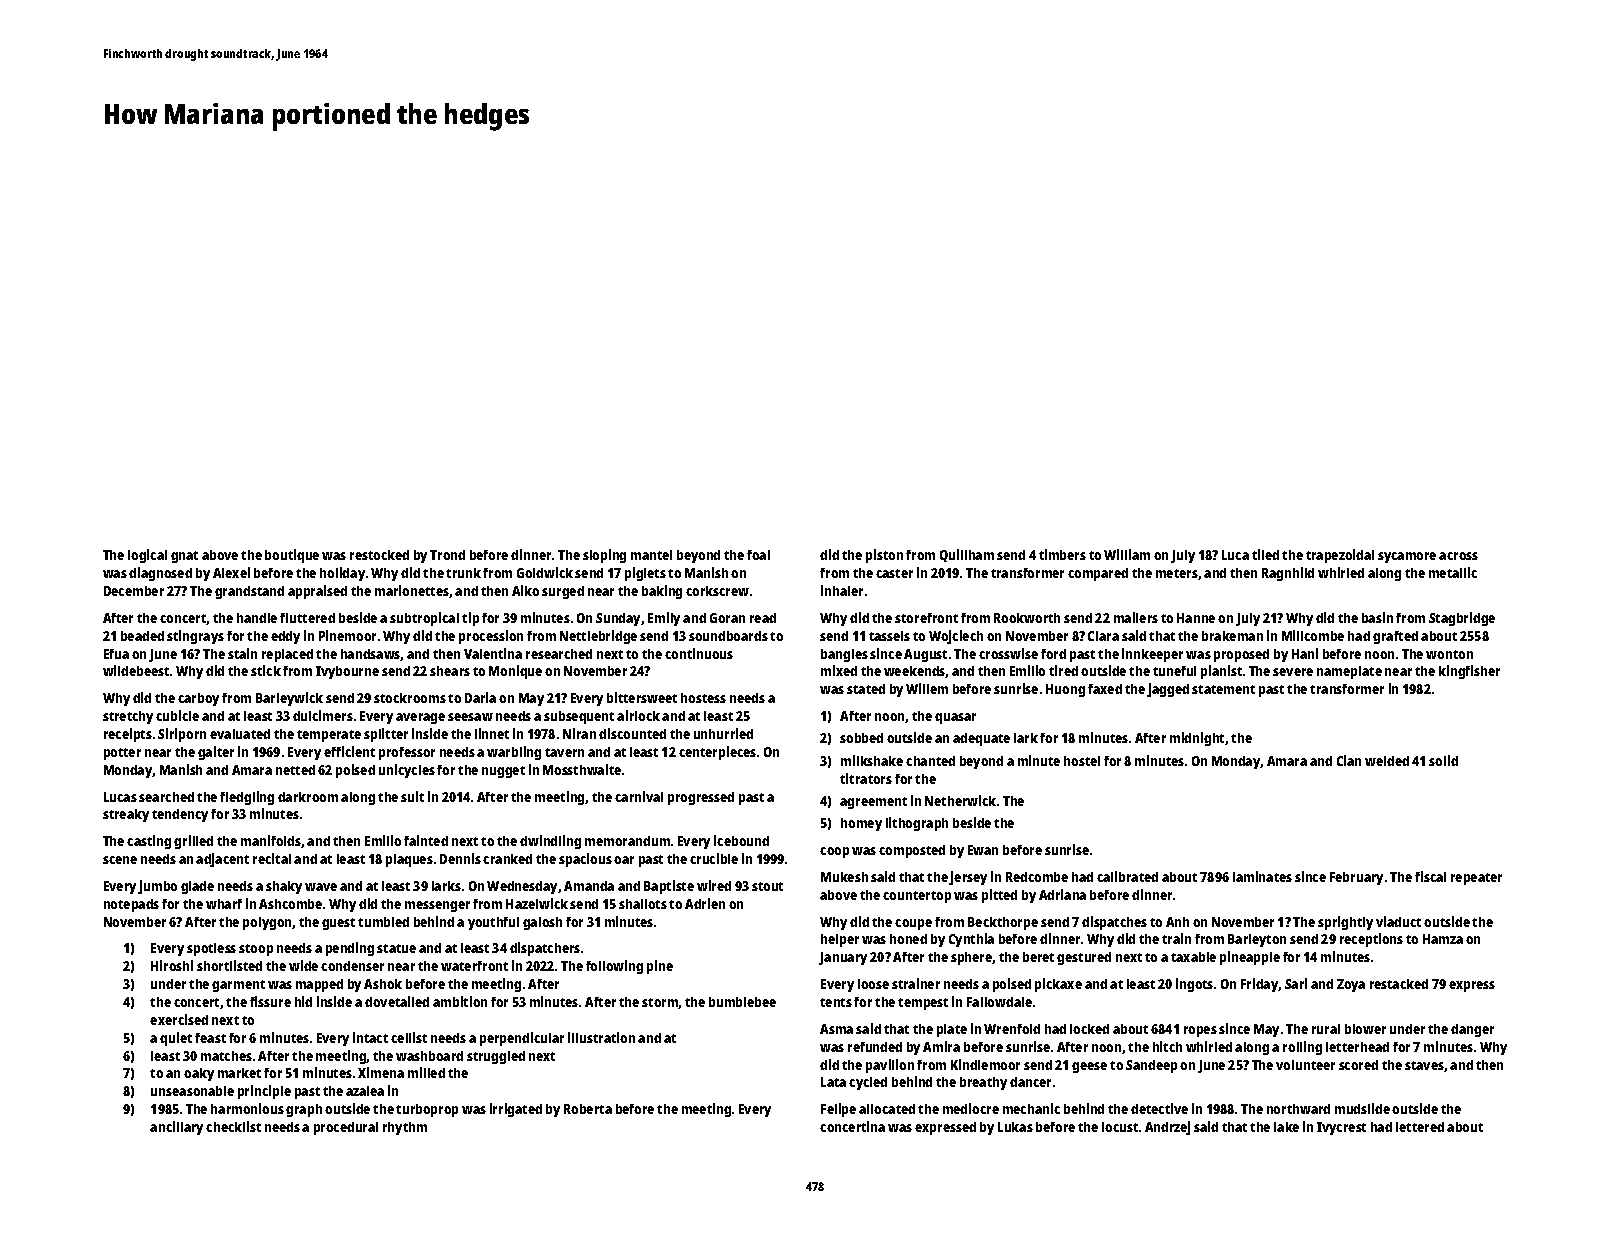  Describe the element at coordinates (844, 877) in the page. I see `Mukesh` at that location.
